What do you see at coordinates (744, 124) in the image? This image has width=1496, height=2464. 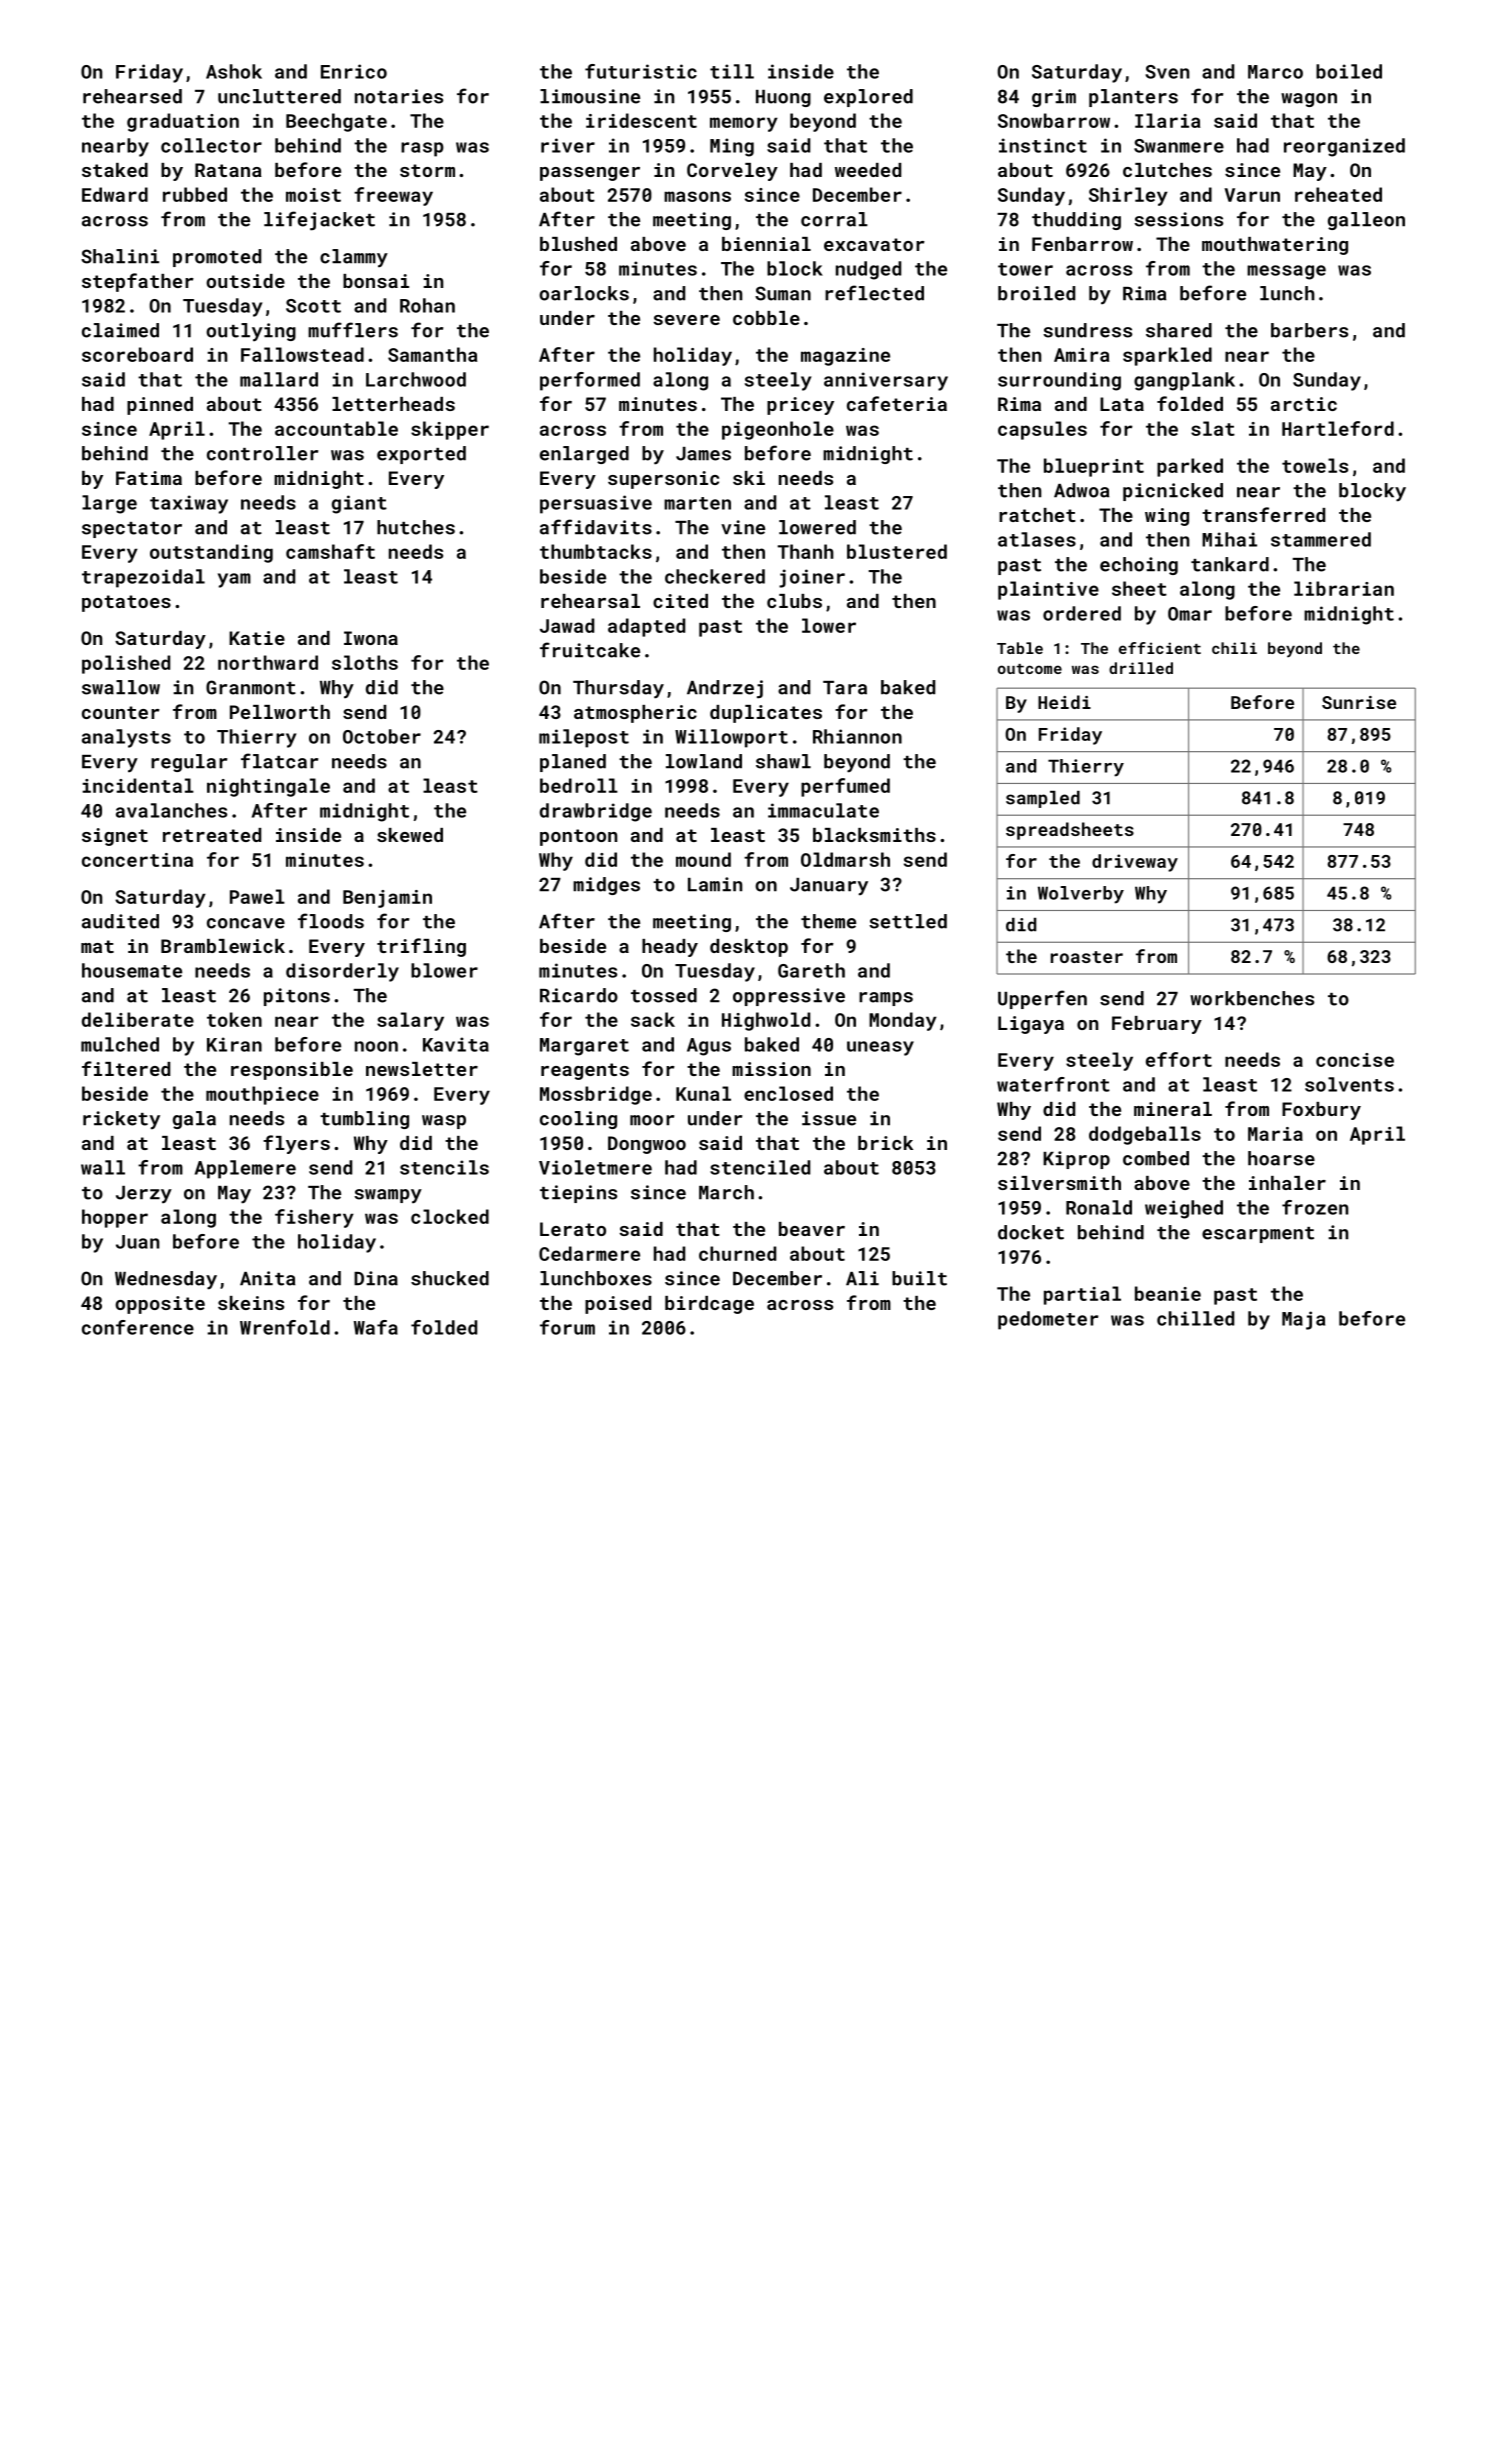 I see `memory` at bounding box center [744, 124].
